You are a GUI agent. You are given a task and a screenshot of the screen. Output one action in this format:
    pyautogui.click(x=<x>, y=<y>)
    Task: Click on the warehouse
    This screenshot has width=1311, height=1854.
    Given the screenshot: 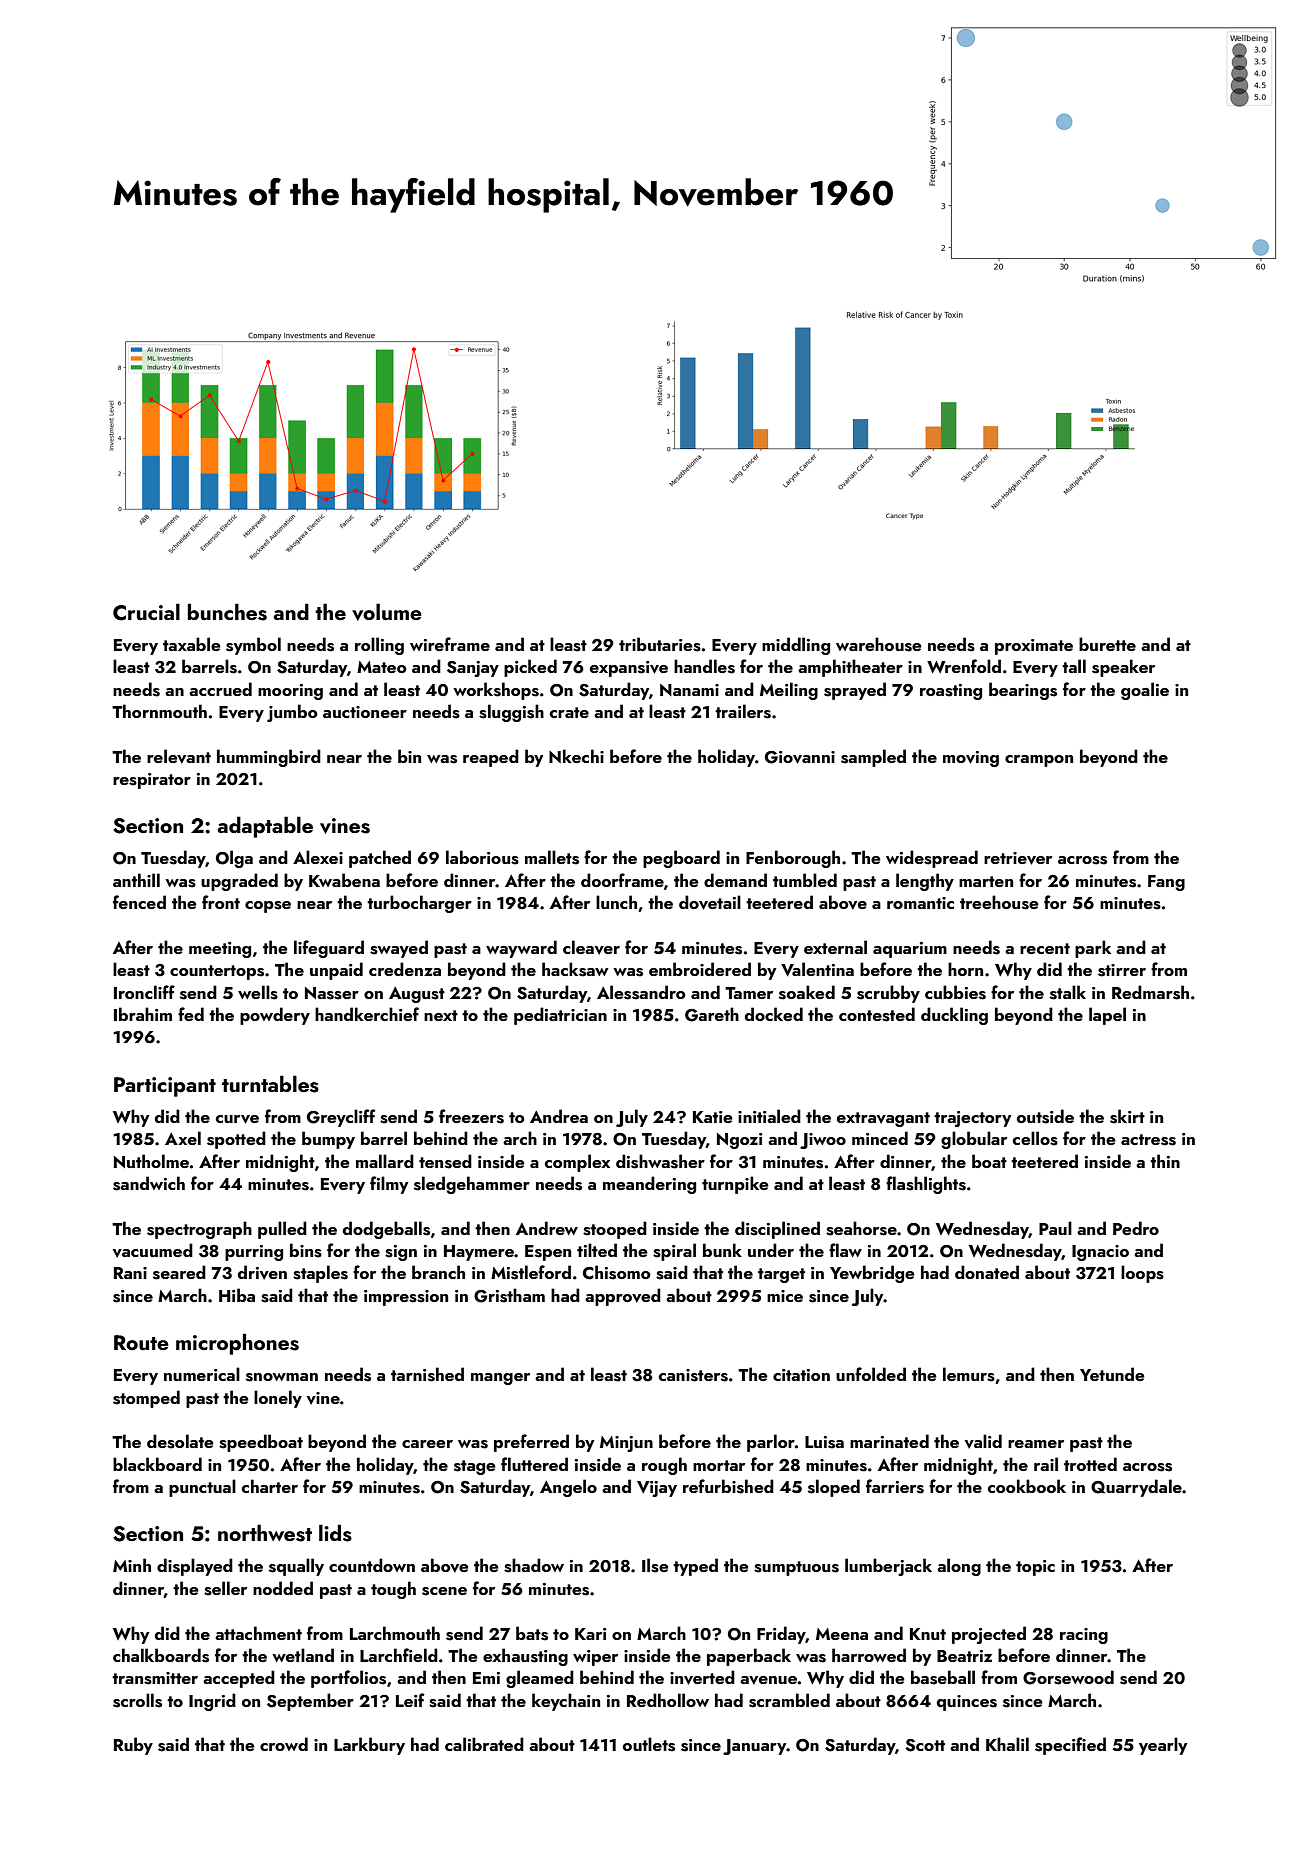 What is the action you would take?
    pyautogui.click(x=879, y=644)
